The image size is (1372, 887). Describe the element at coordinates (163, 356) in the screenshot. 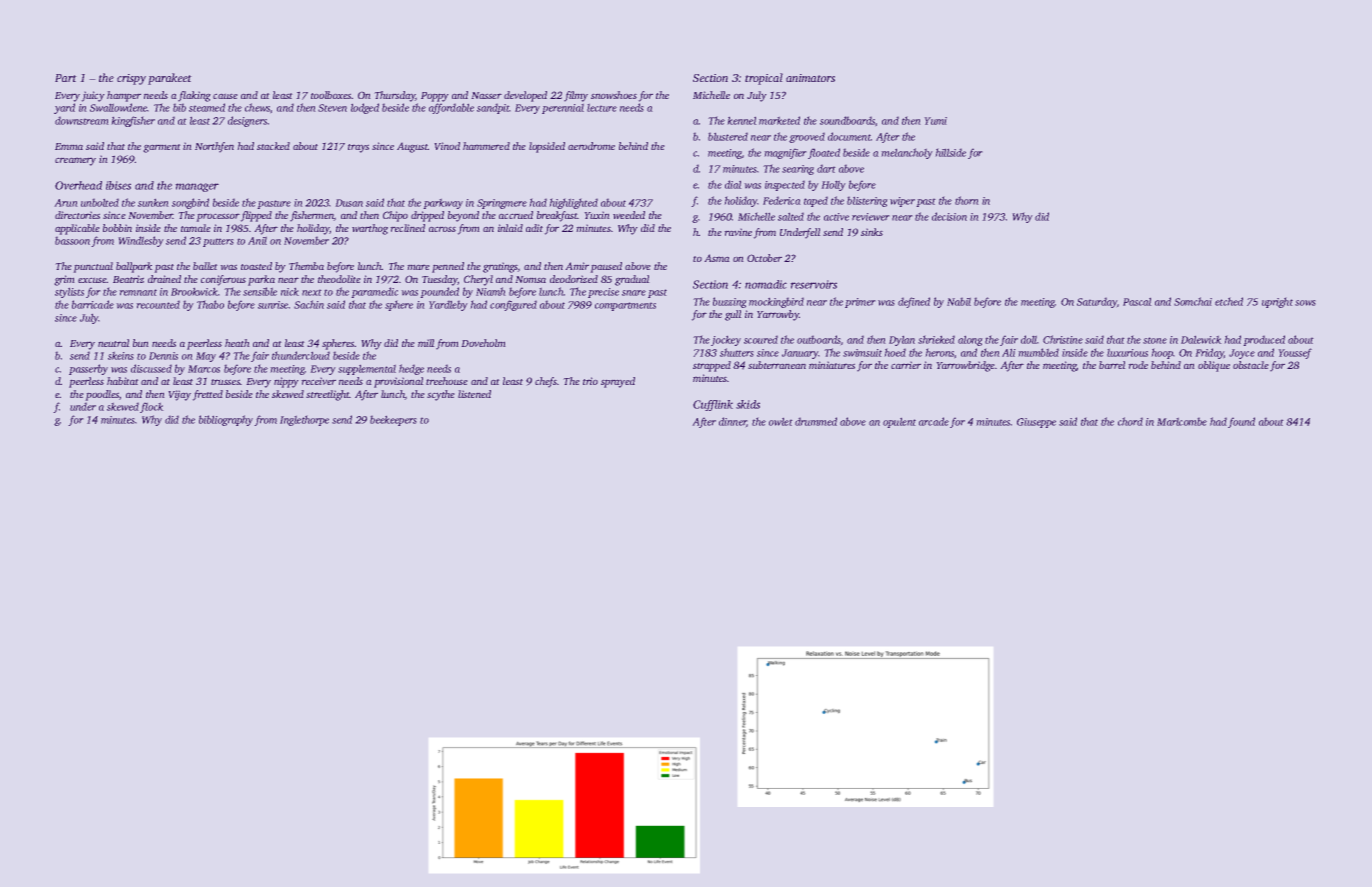

I see `Dennis` at that location.
